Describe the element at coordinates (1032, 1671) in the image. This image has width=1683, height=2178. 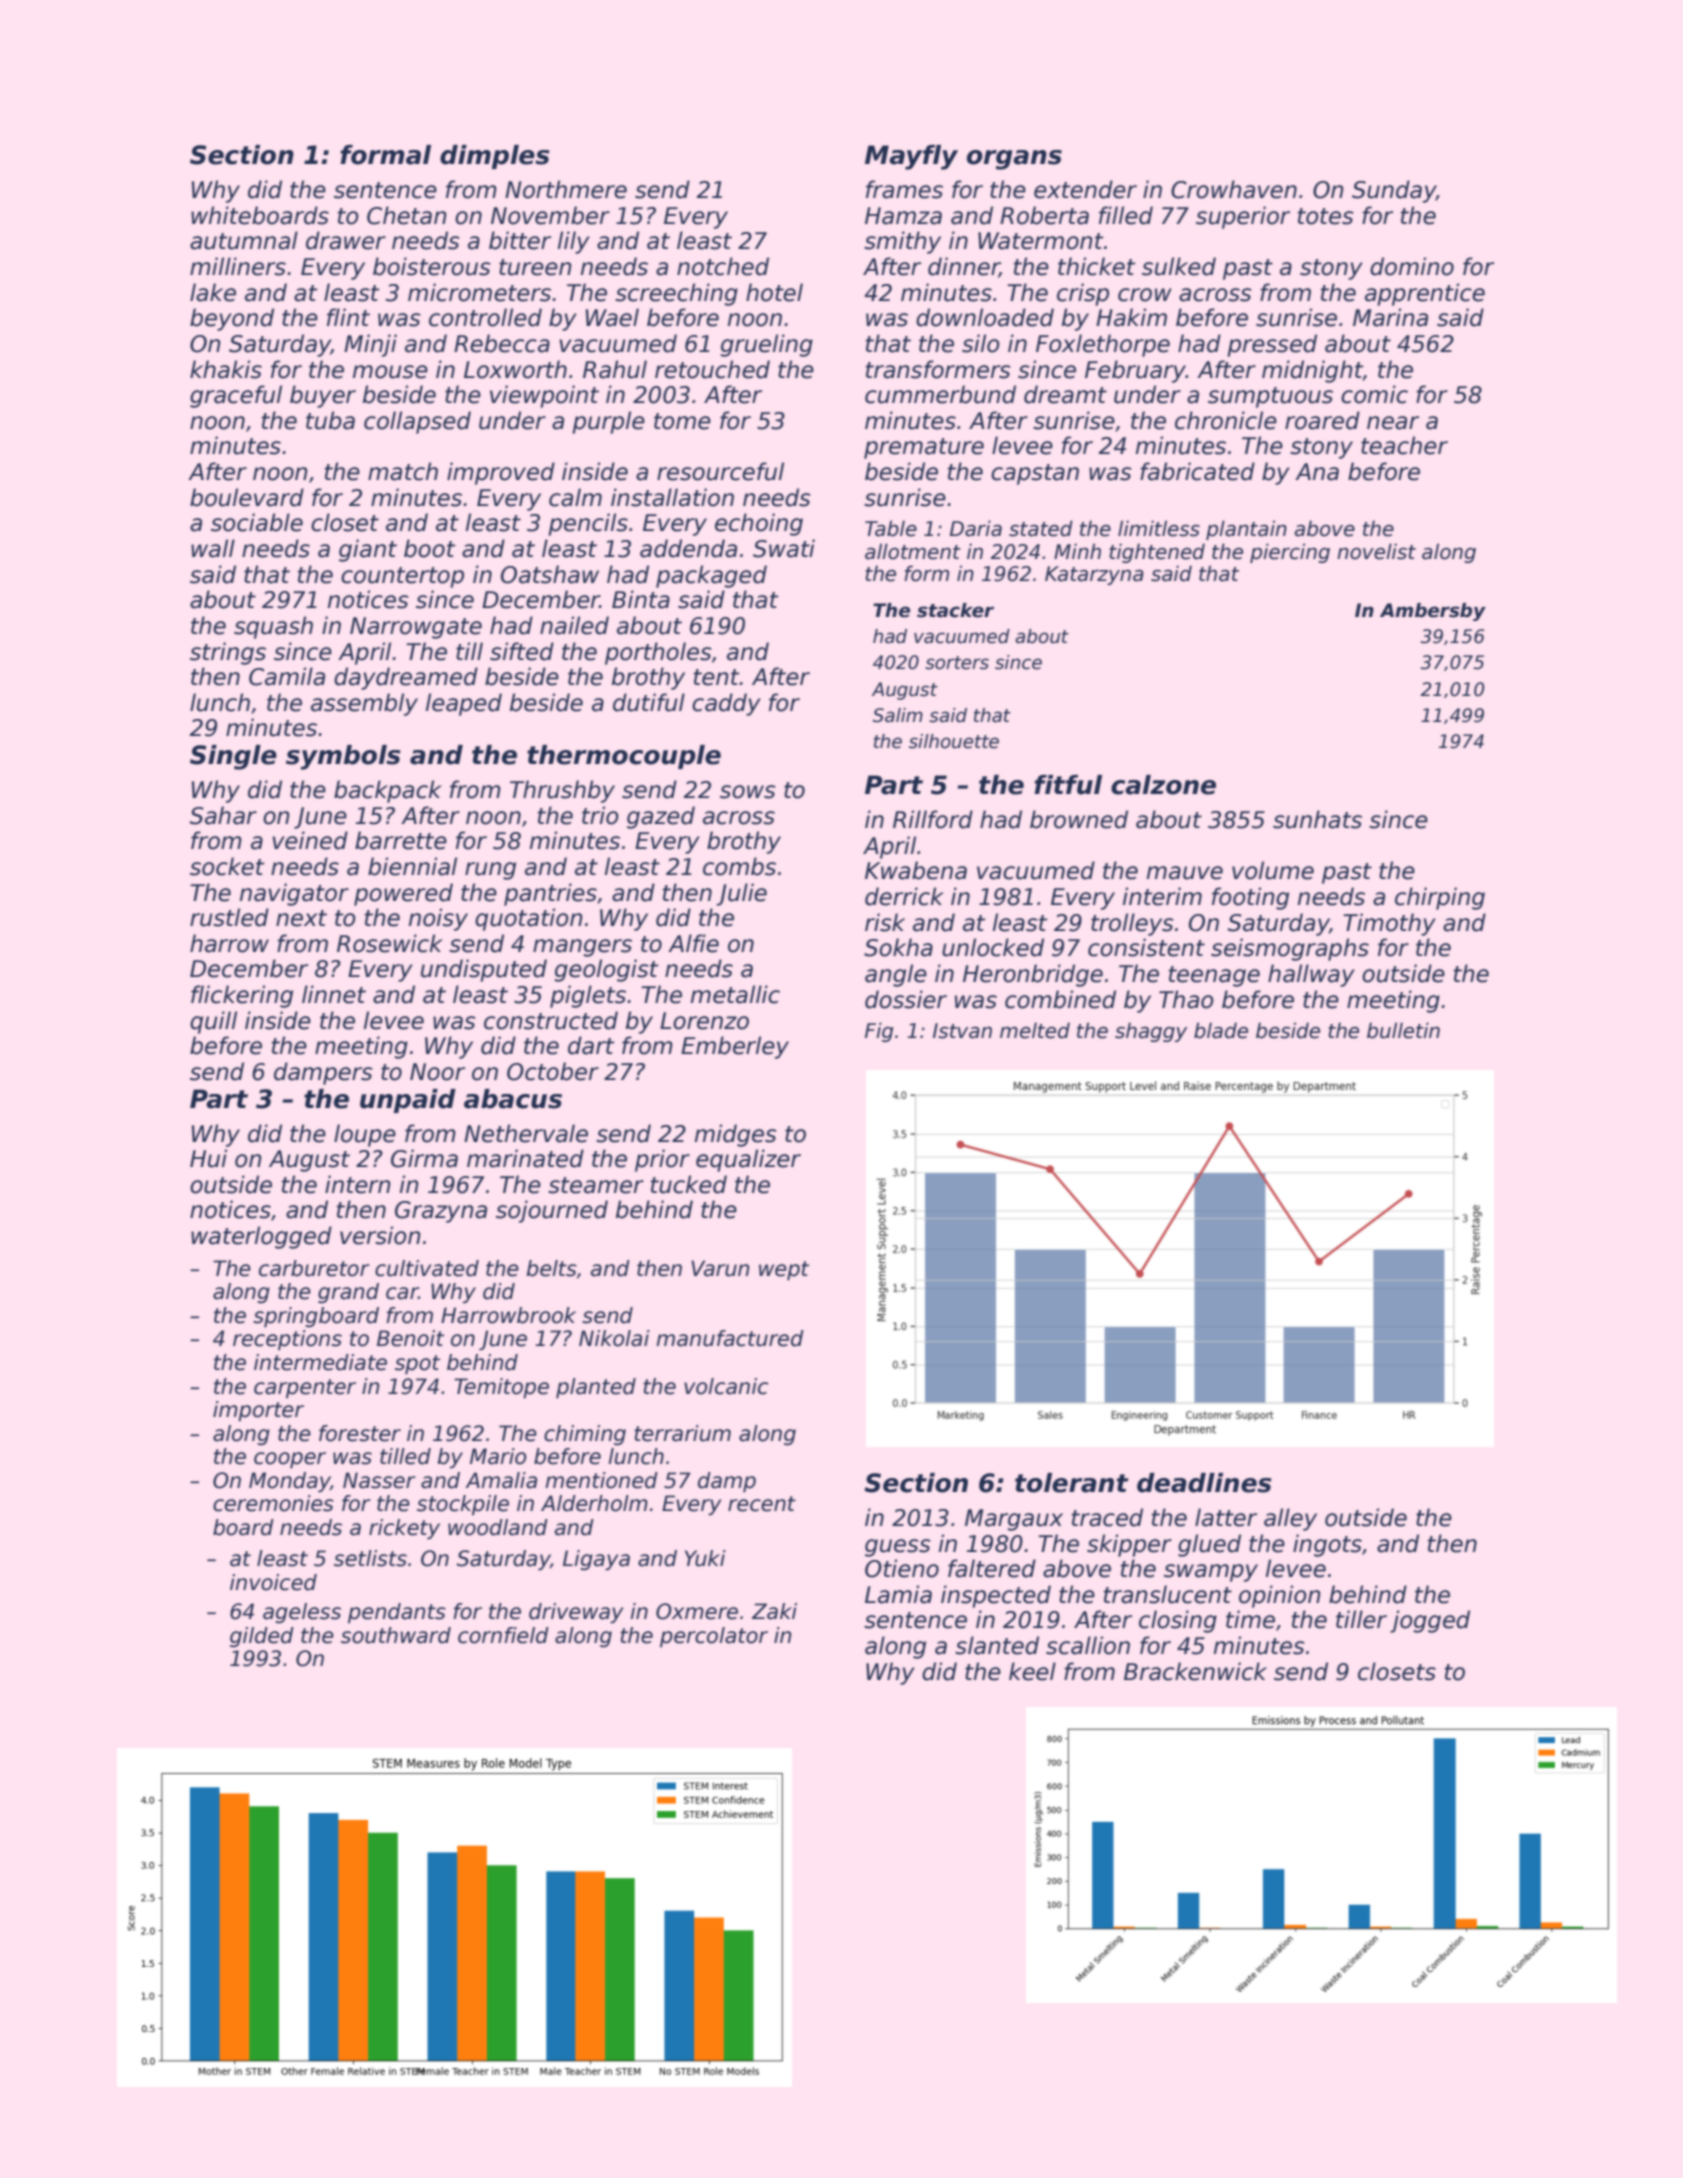
I see `keel` at that location.
